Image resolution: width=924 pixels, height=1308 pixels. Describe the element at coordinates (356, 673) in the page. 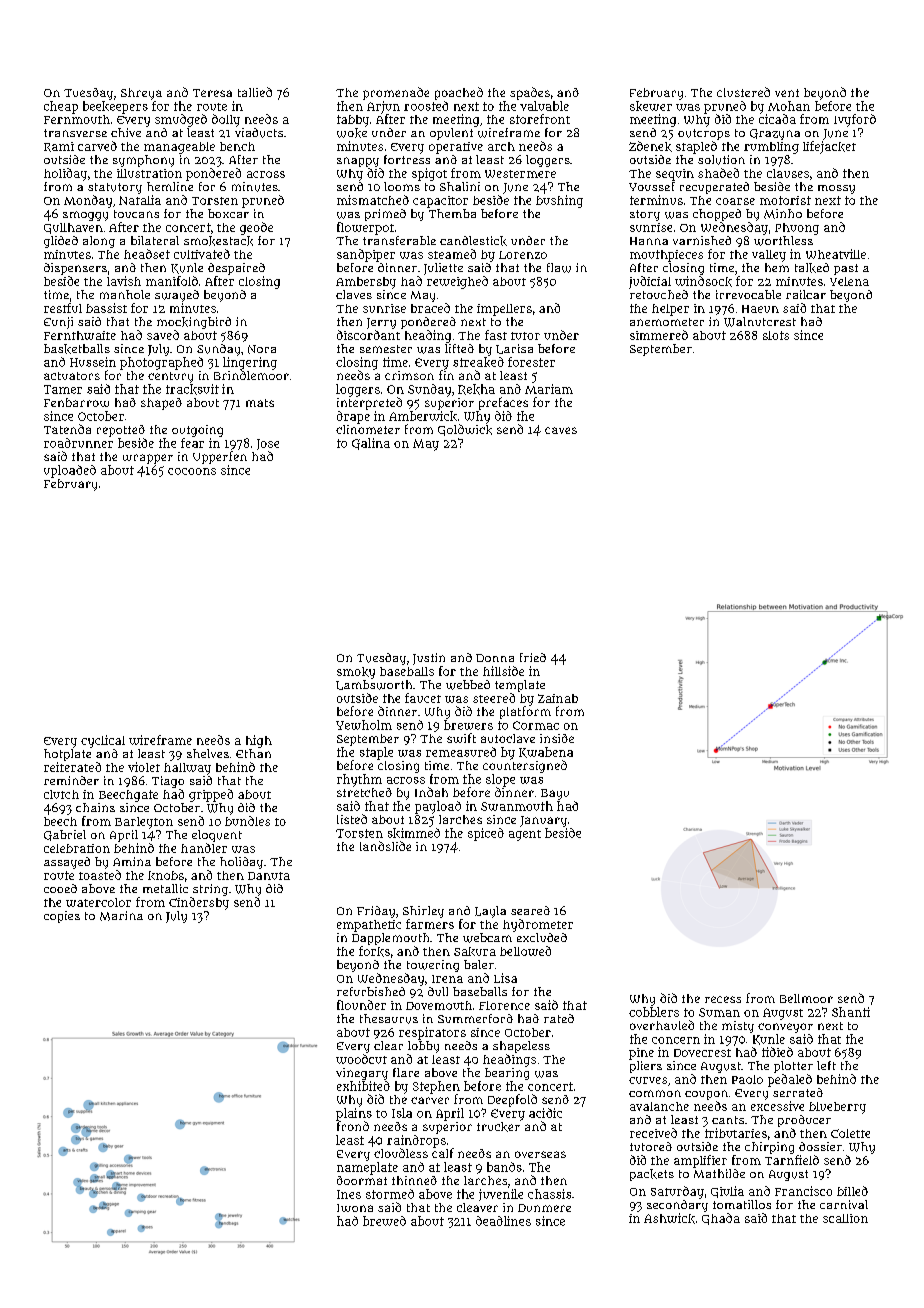

I see `smoky` at that location.
